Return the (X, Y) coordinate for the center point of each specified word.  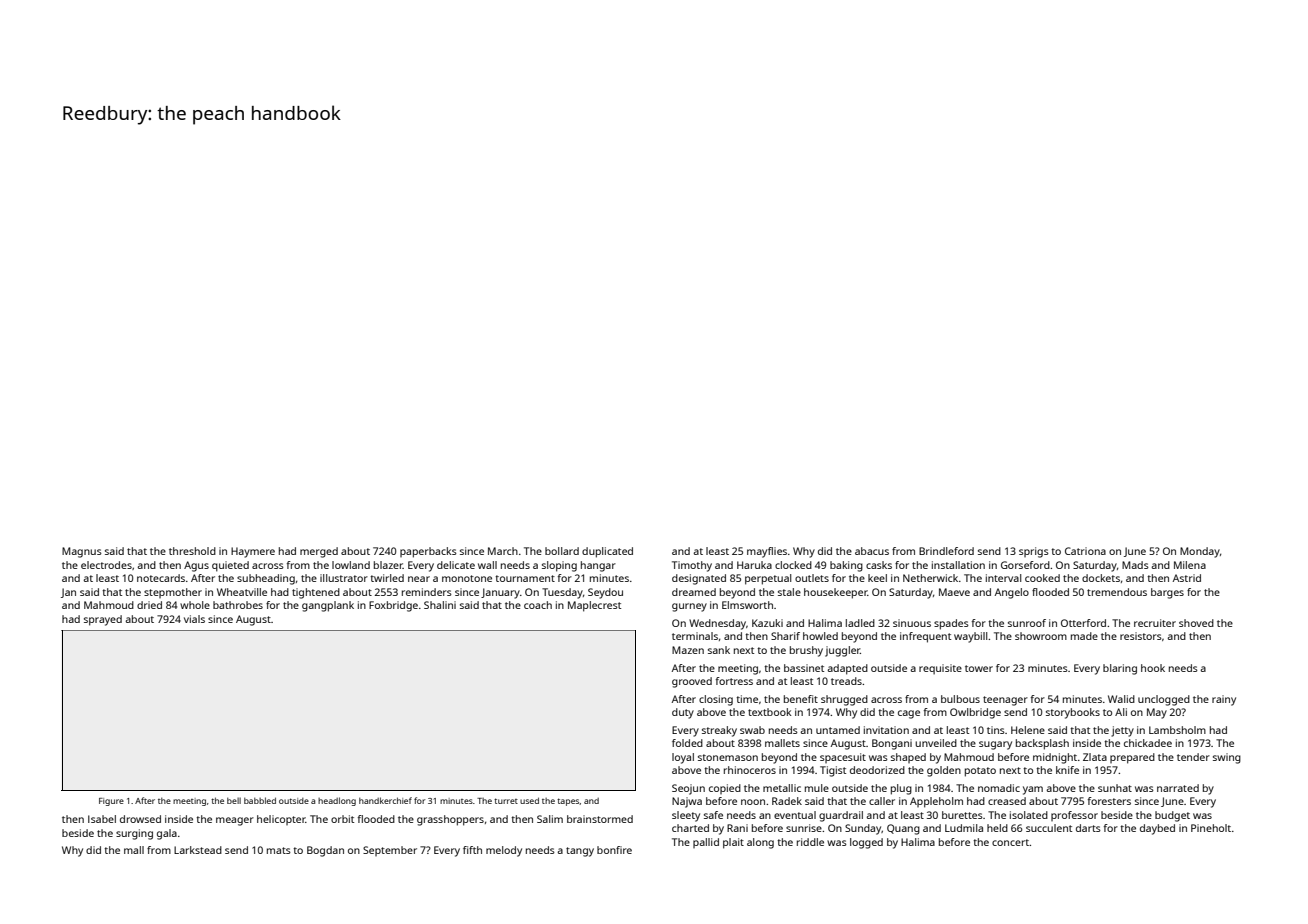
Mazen (688, 650)
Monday (1200, 552)
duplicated (607, 552)
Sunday (863, 829)
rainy (1224, 700)
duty (683, 713)
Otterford (1083, 623)
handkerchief (385, 800)
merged (319, 552)
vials (194, 619)
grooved (692, 682)
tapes (568, 802)
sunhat (1115, 788)
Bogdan (325, 851)
